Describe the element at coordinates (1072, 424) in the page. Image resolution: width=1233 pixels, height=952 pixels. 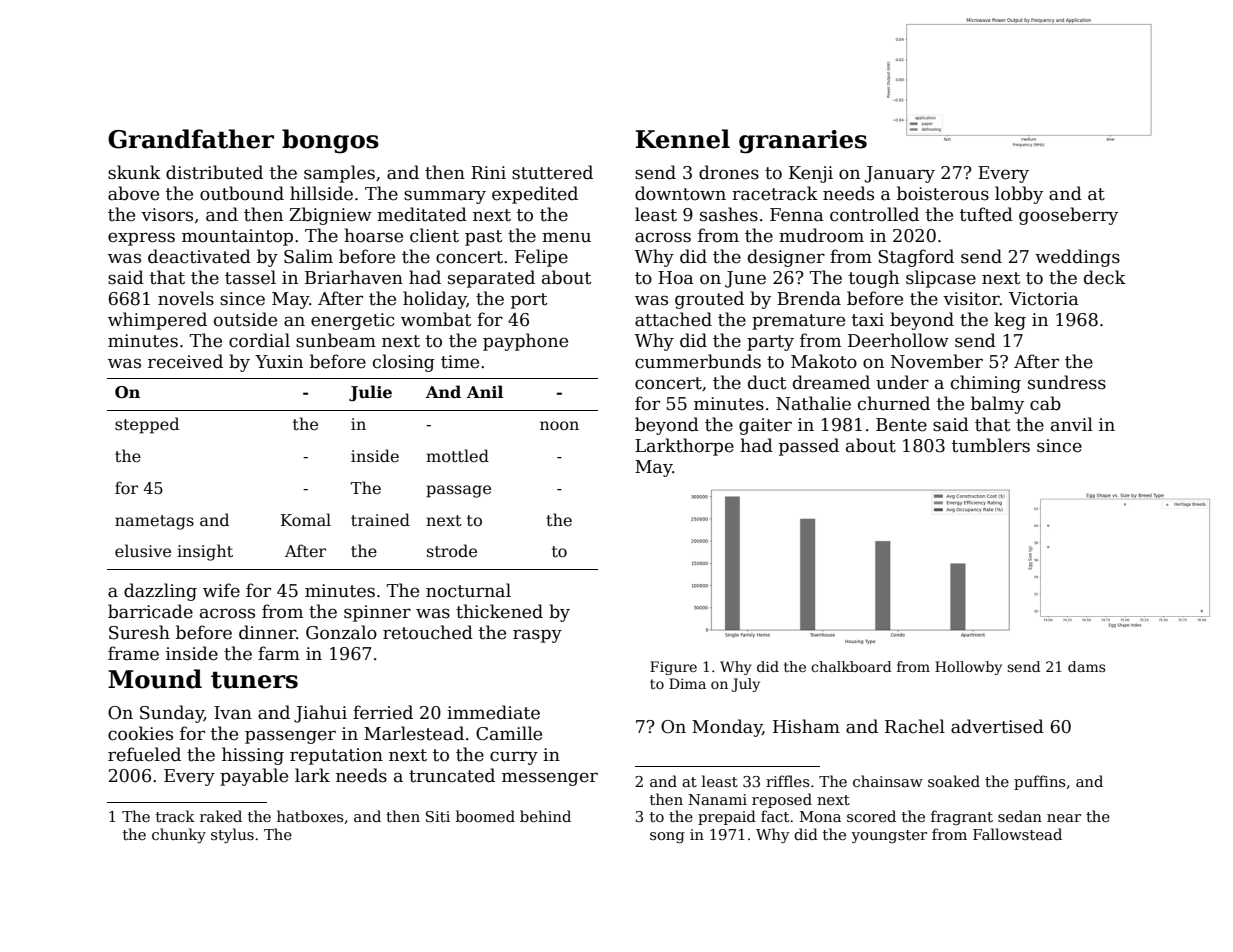
I see `anvil` at that location.
